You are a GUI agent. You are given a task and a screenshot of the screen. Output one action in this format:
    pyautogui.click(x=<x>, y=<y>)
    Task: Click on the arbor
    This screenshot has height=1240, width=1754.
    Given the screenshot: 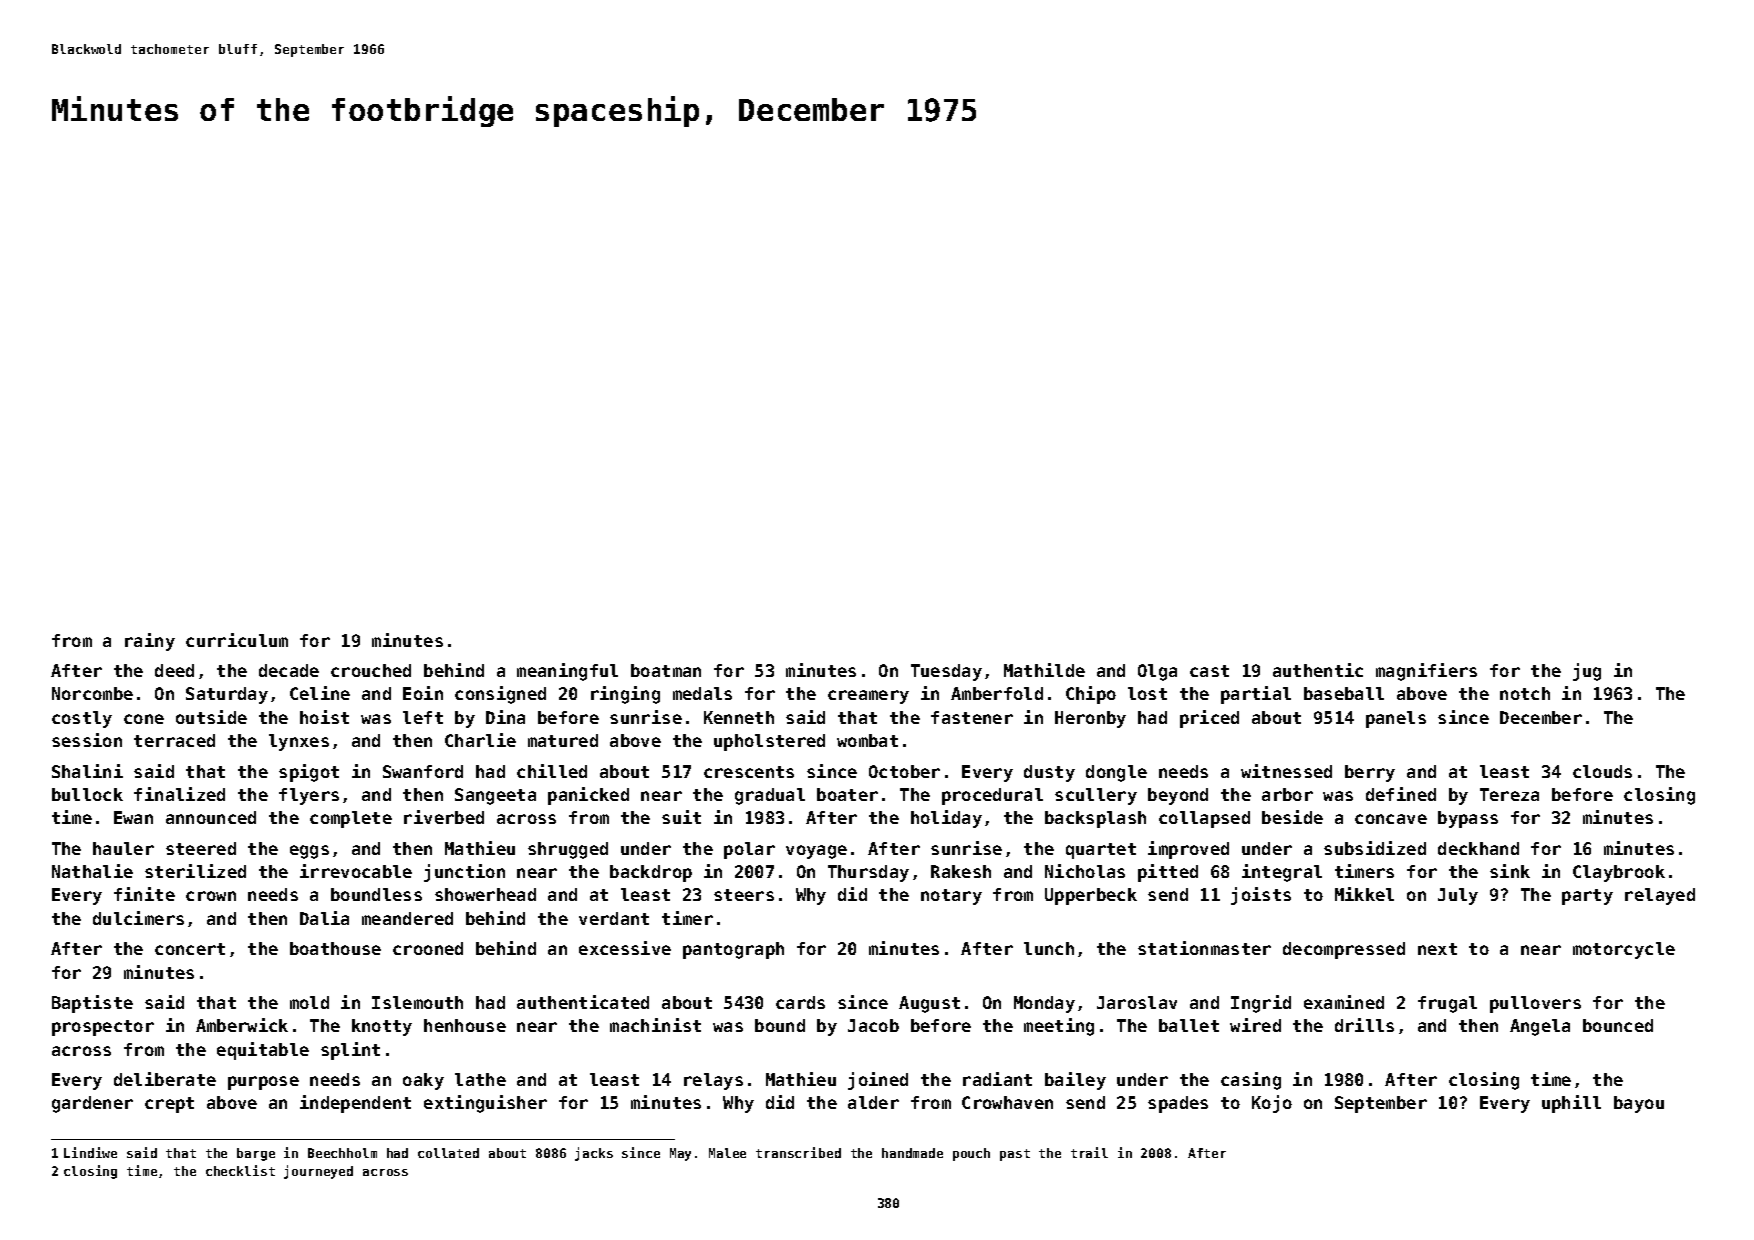 What is the action you would take?
    pyautogui.click(x=1287, y=794)
